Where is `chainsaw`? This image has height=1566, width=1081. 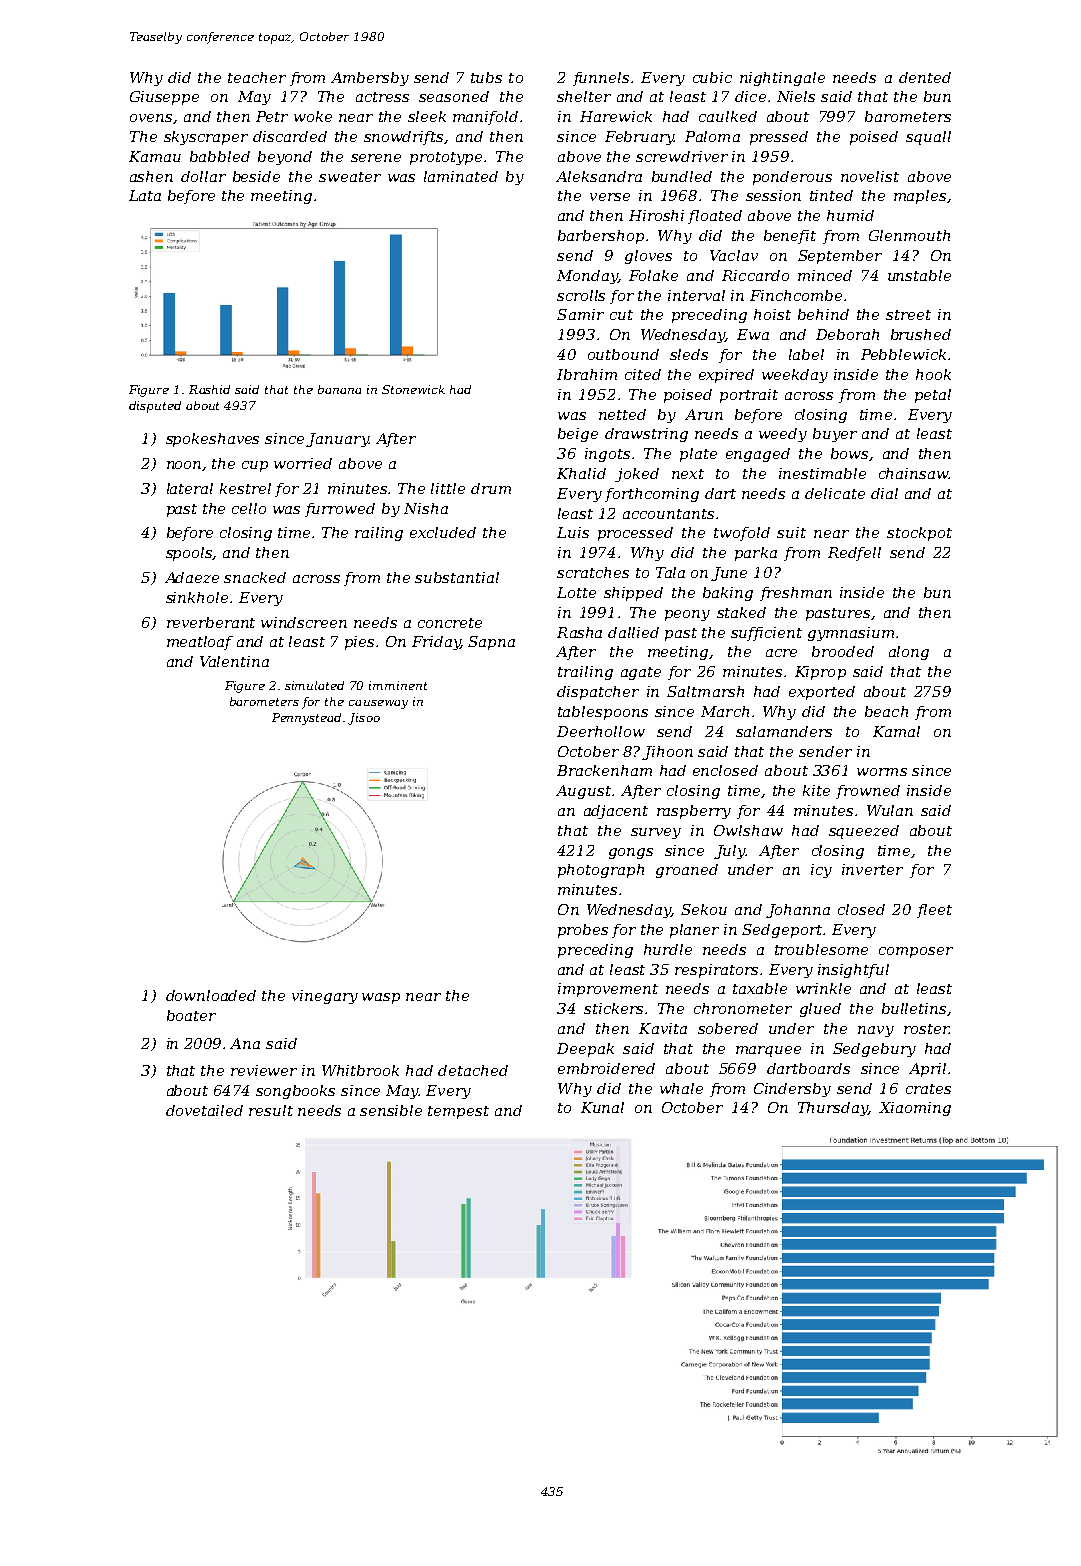 chainsaw is located at coordinates (914, 473).
